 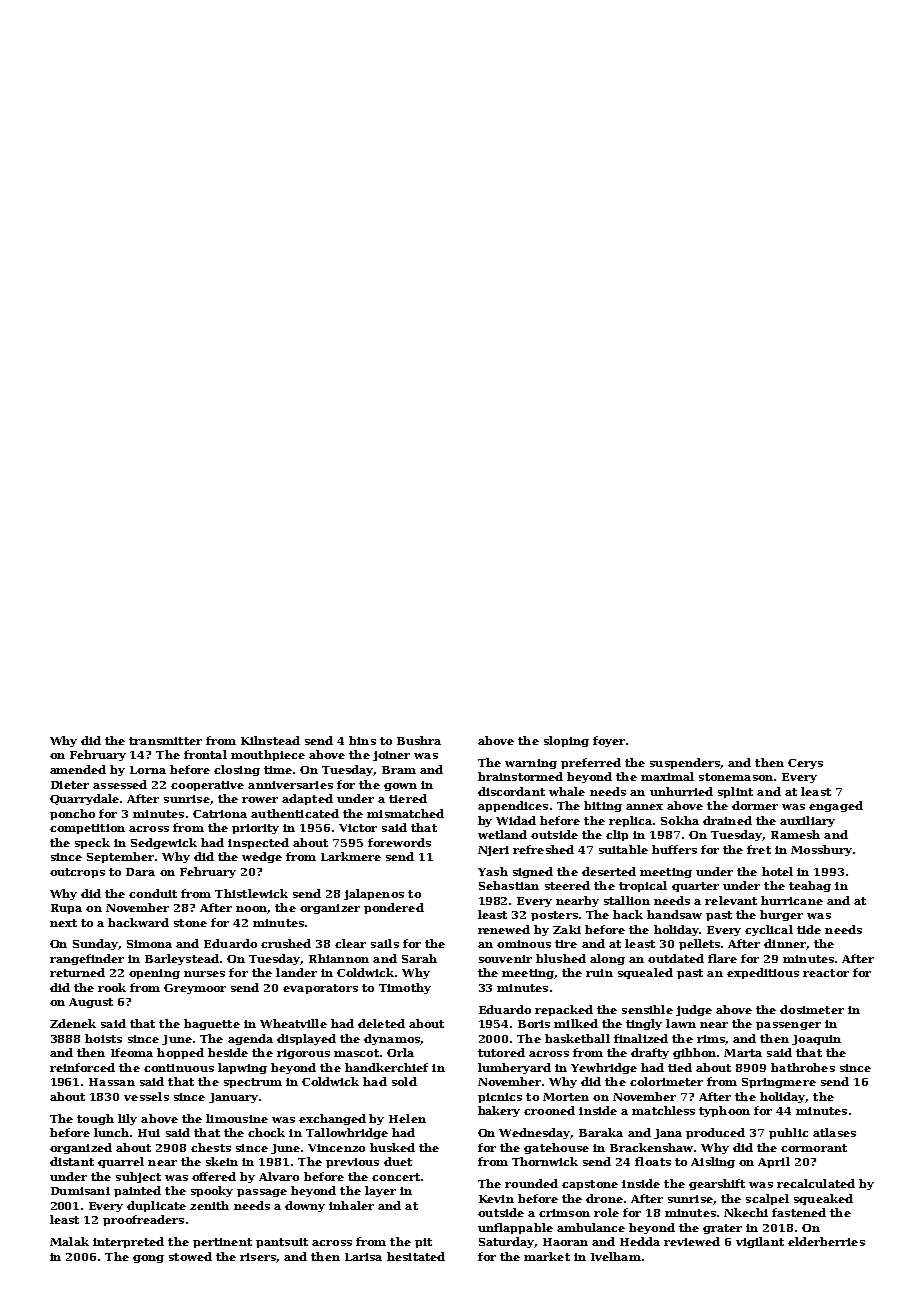 I want to click on Mossbury, so click(x=821, y=850).
